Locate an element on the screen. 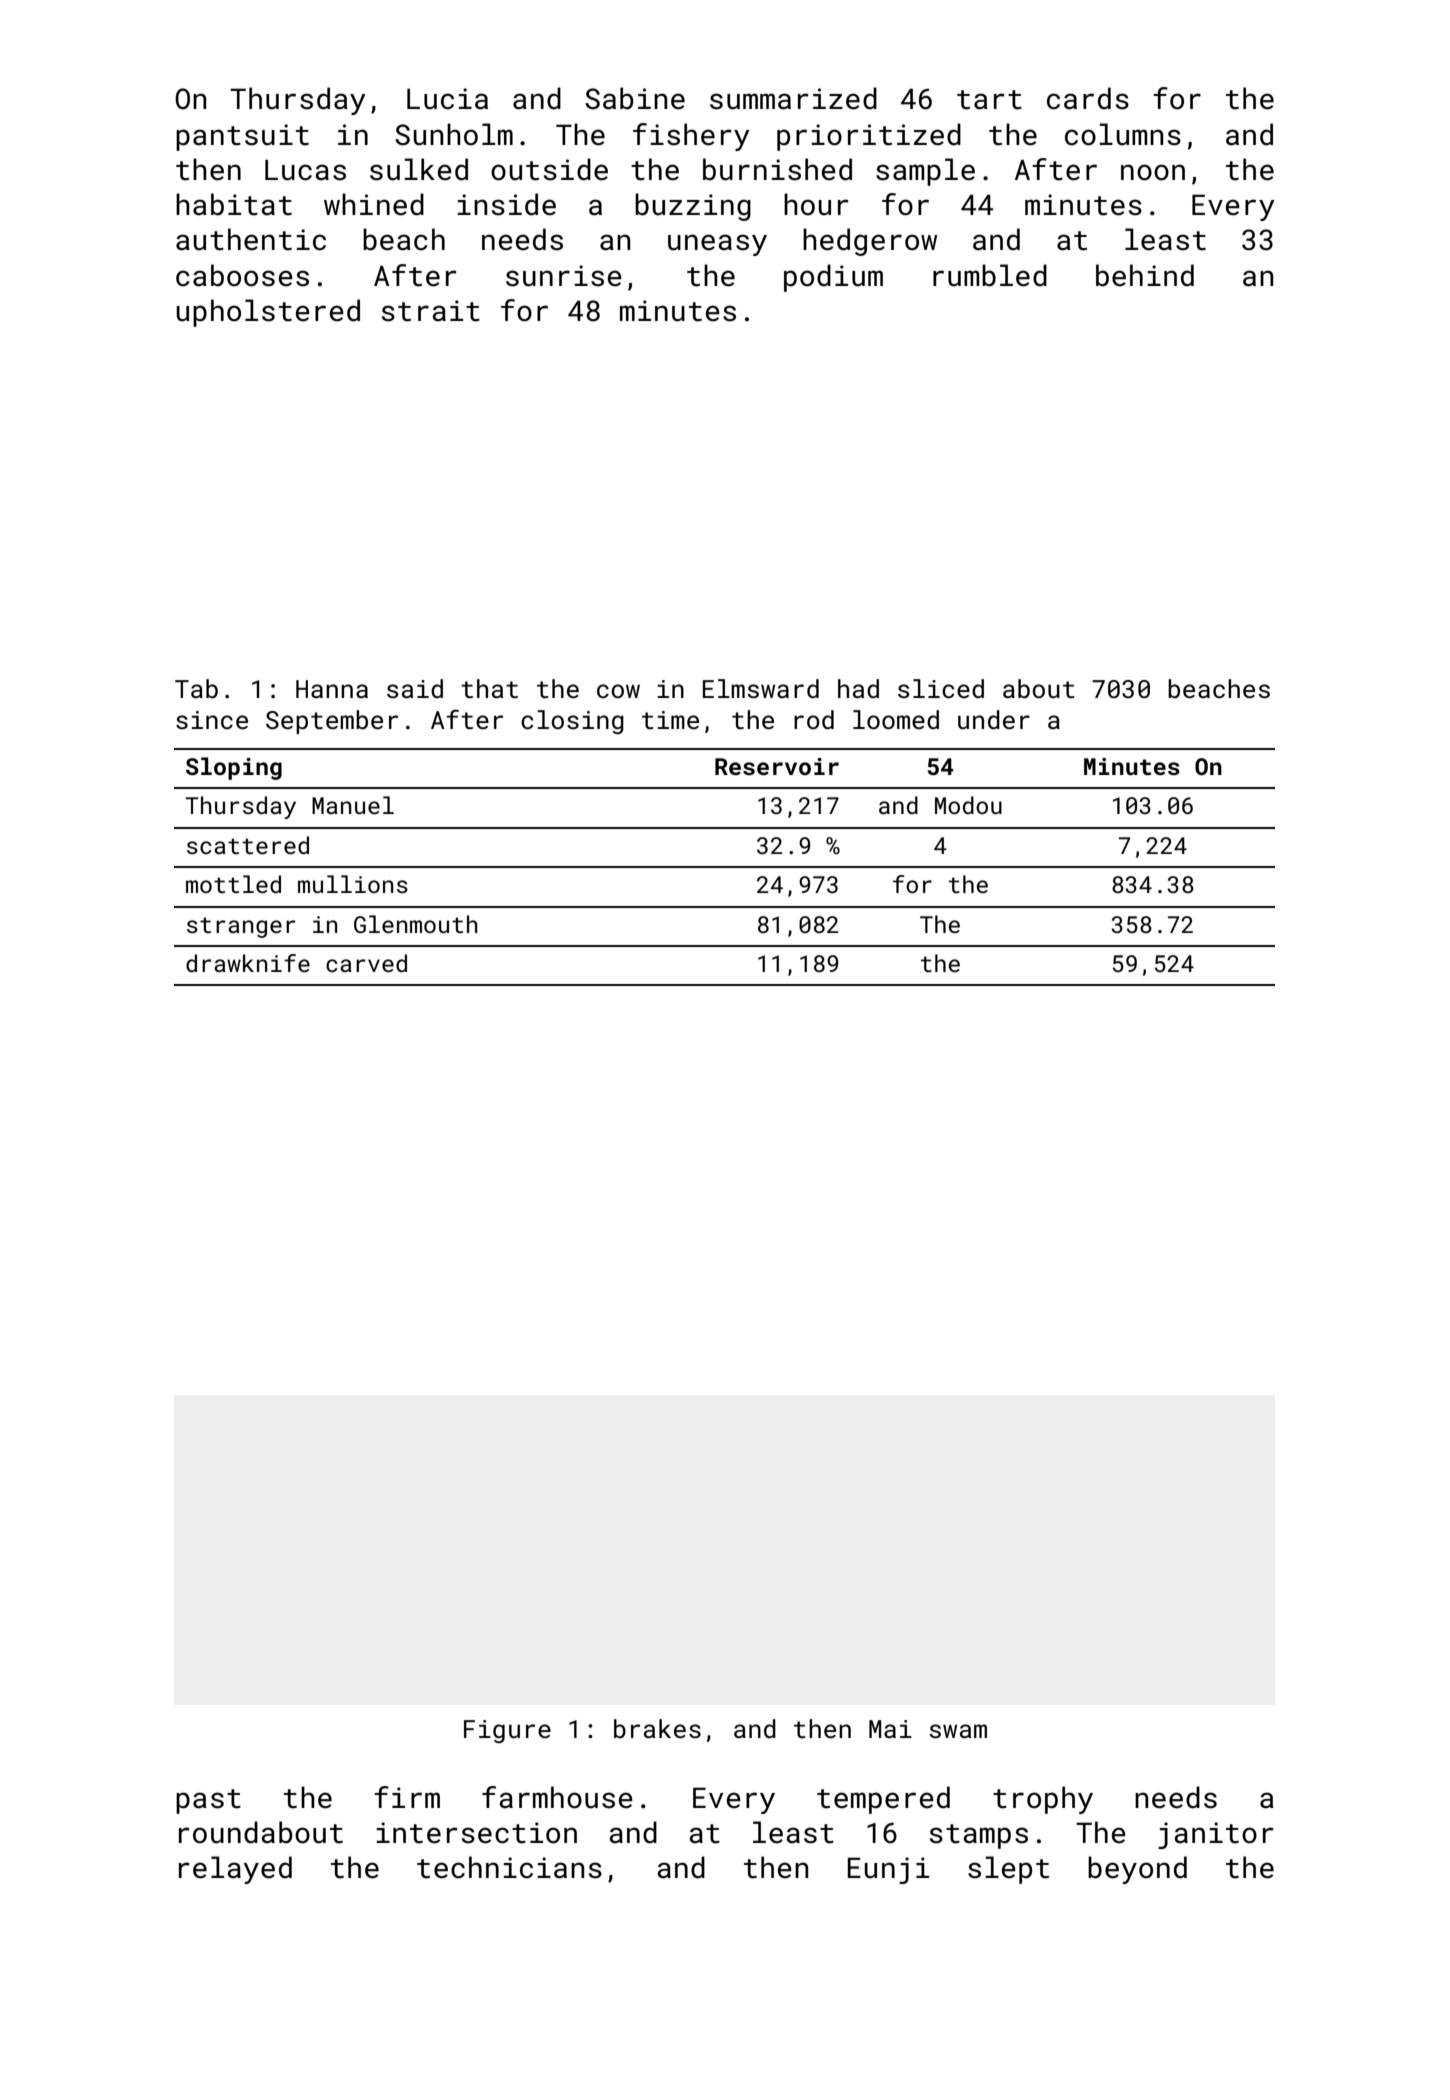  carved is located at coordinates (366, 963).
